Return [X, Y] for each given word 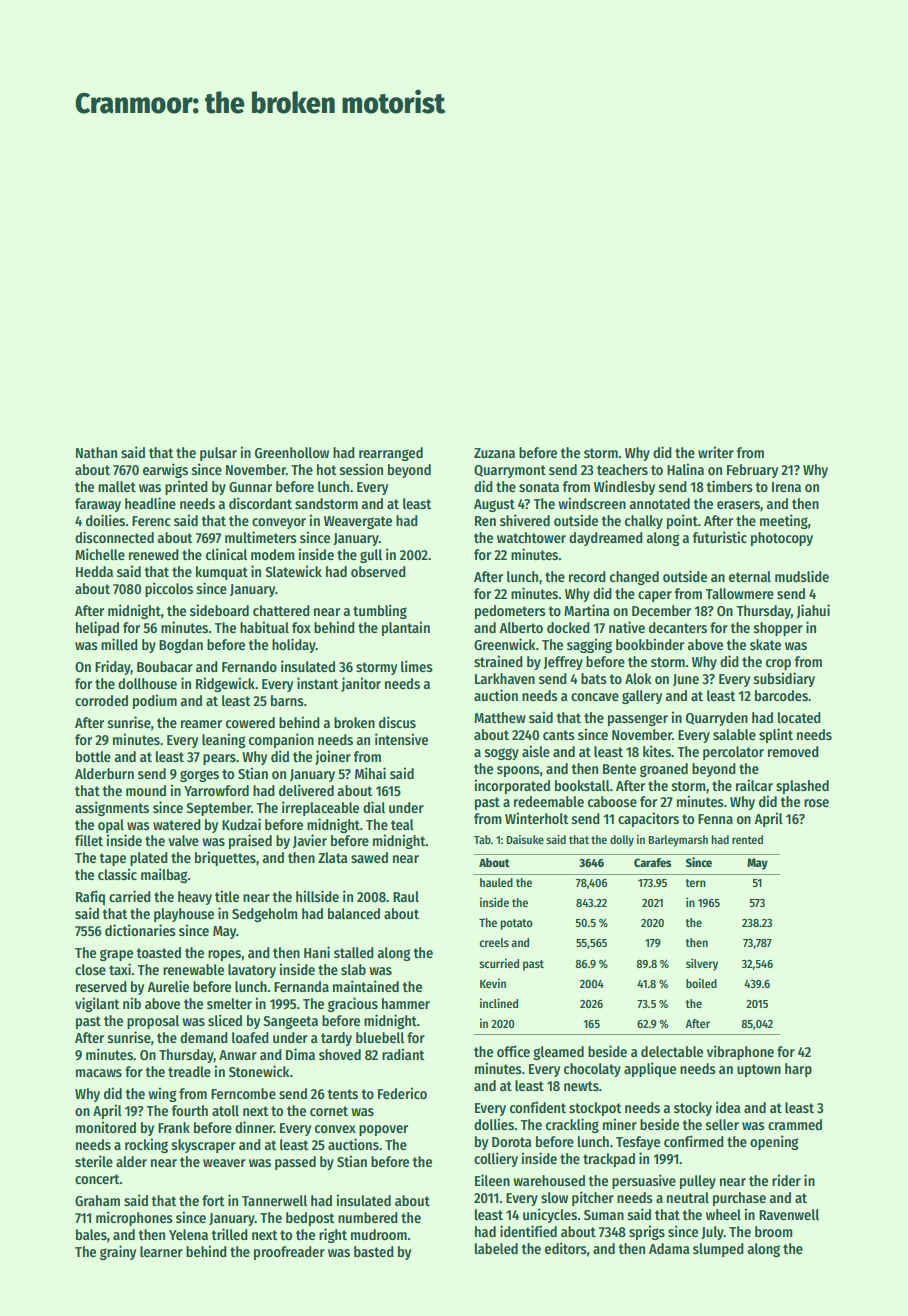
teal [402, 824]
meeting [784, 521]
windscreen [592, 503]
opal [111, 826]
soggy [502, 754]
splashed [802, 787]
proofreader [289, 1253]
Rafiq [90, 897]
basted [374, 1251]
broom [774, 1231]
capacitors [648, 819]
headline [150, 503]
